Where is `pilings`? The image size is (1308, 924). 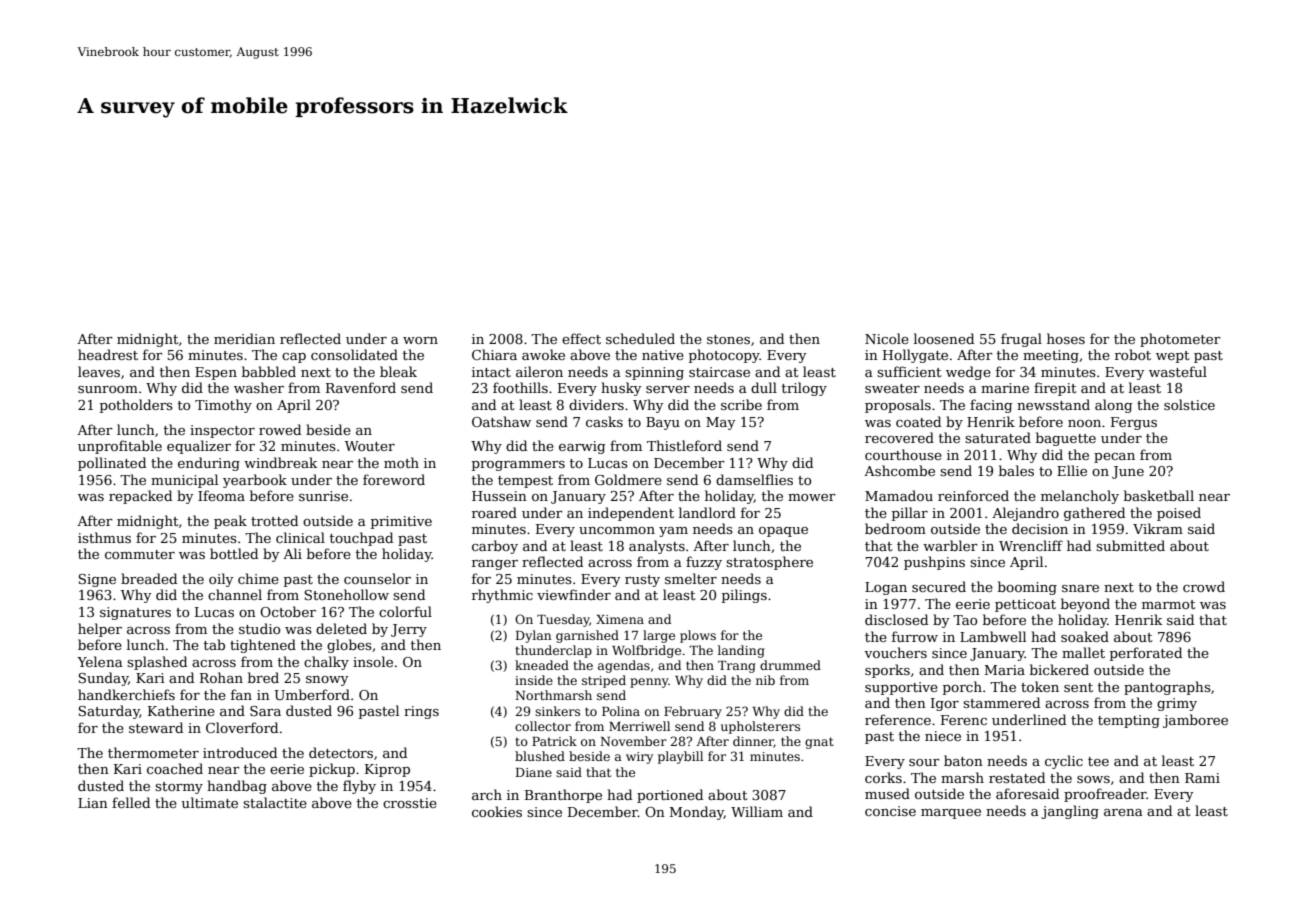 pilings is located at coordinates (744, 596).
